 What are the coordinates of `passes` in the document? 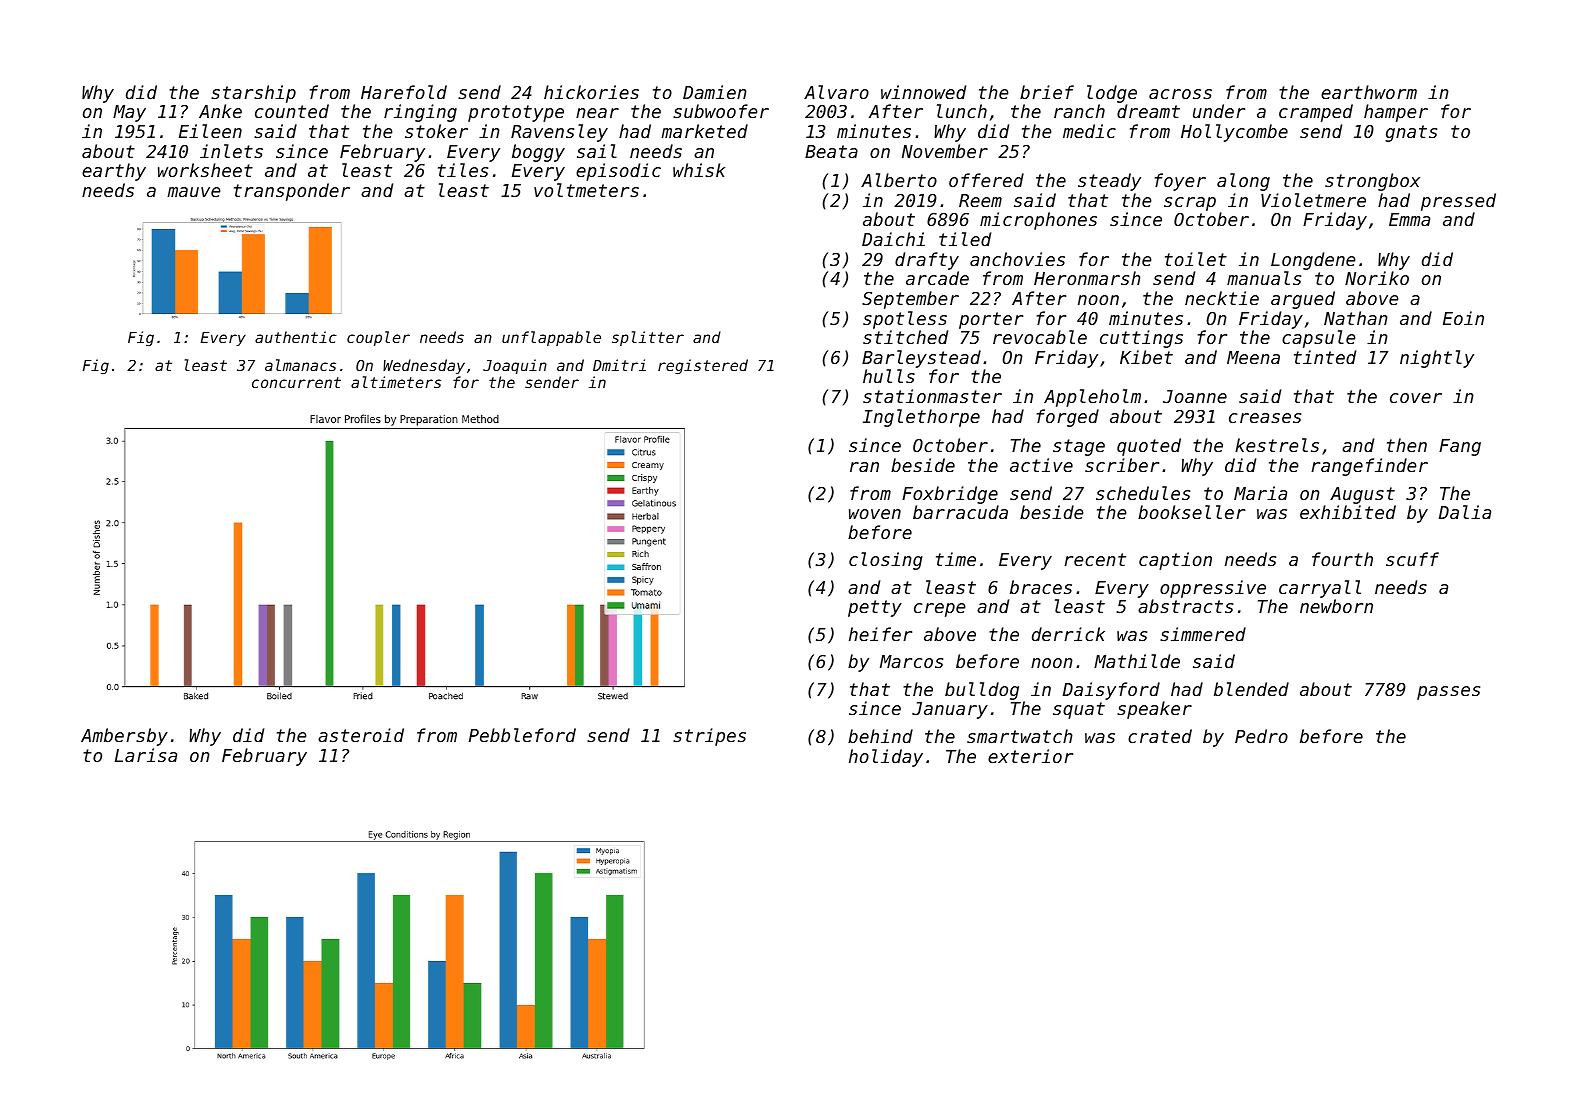 It's located at (1448, 693).
